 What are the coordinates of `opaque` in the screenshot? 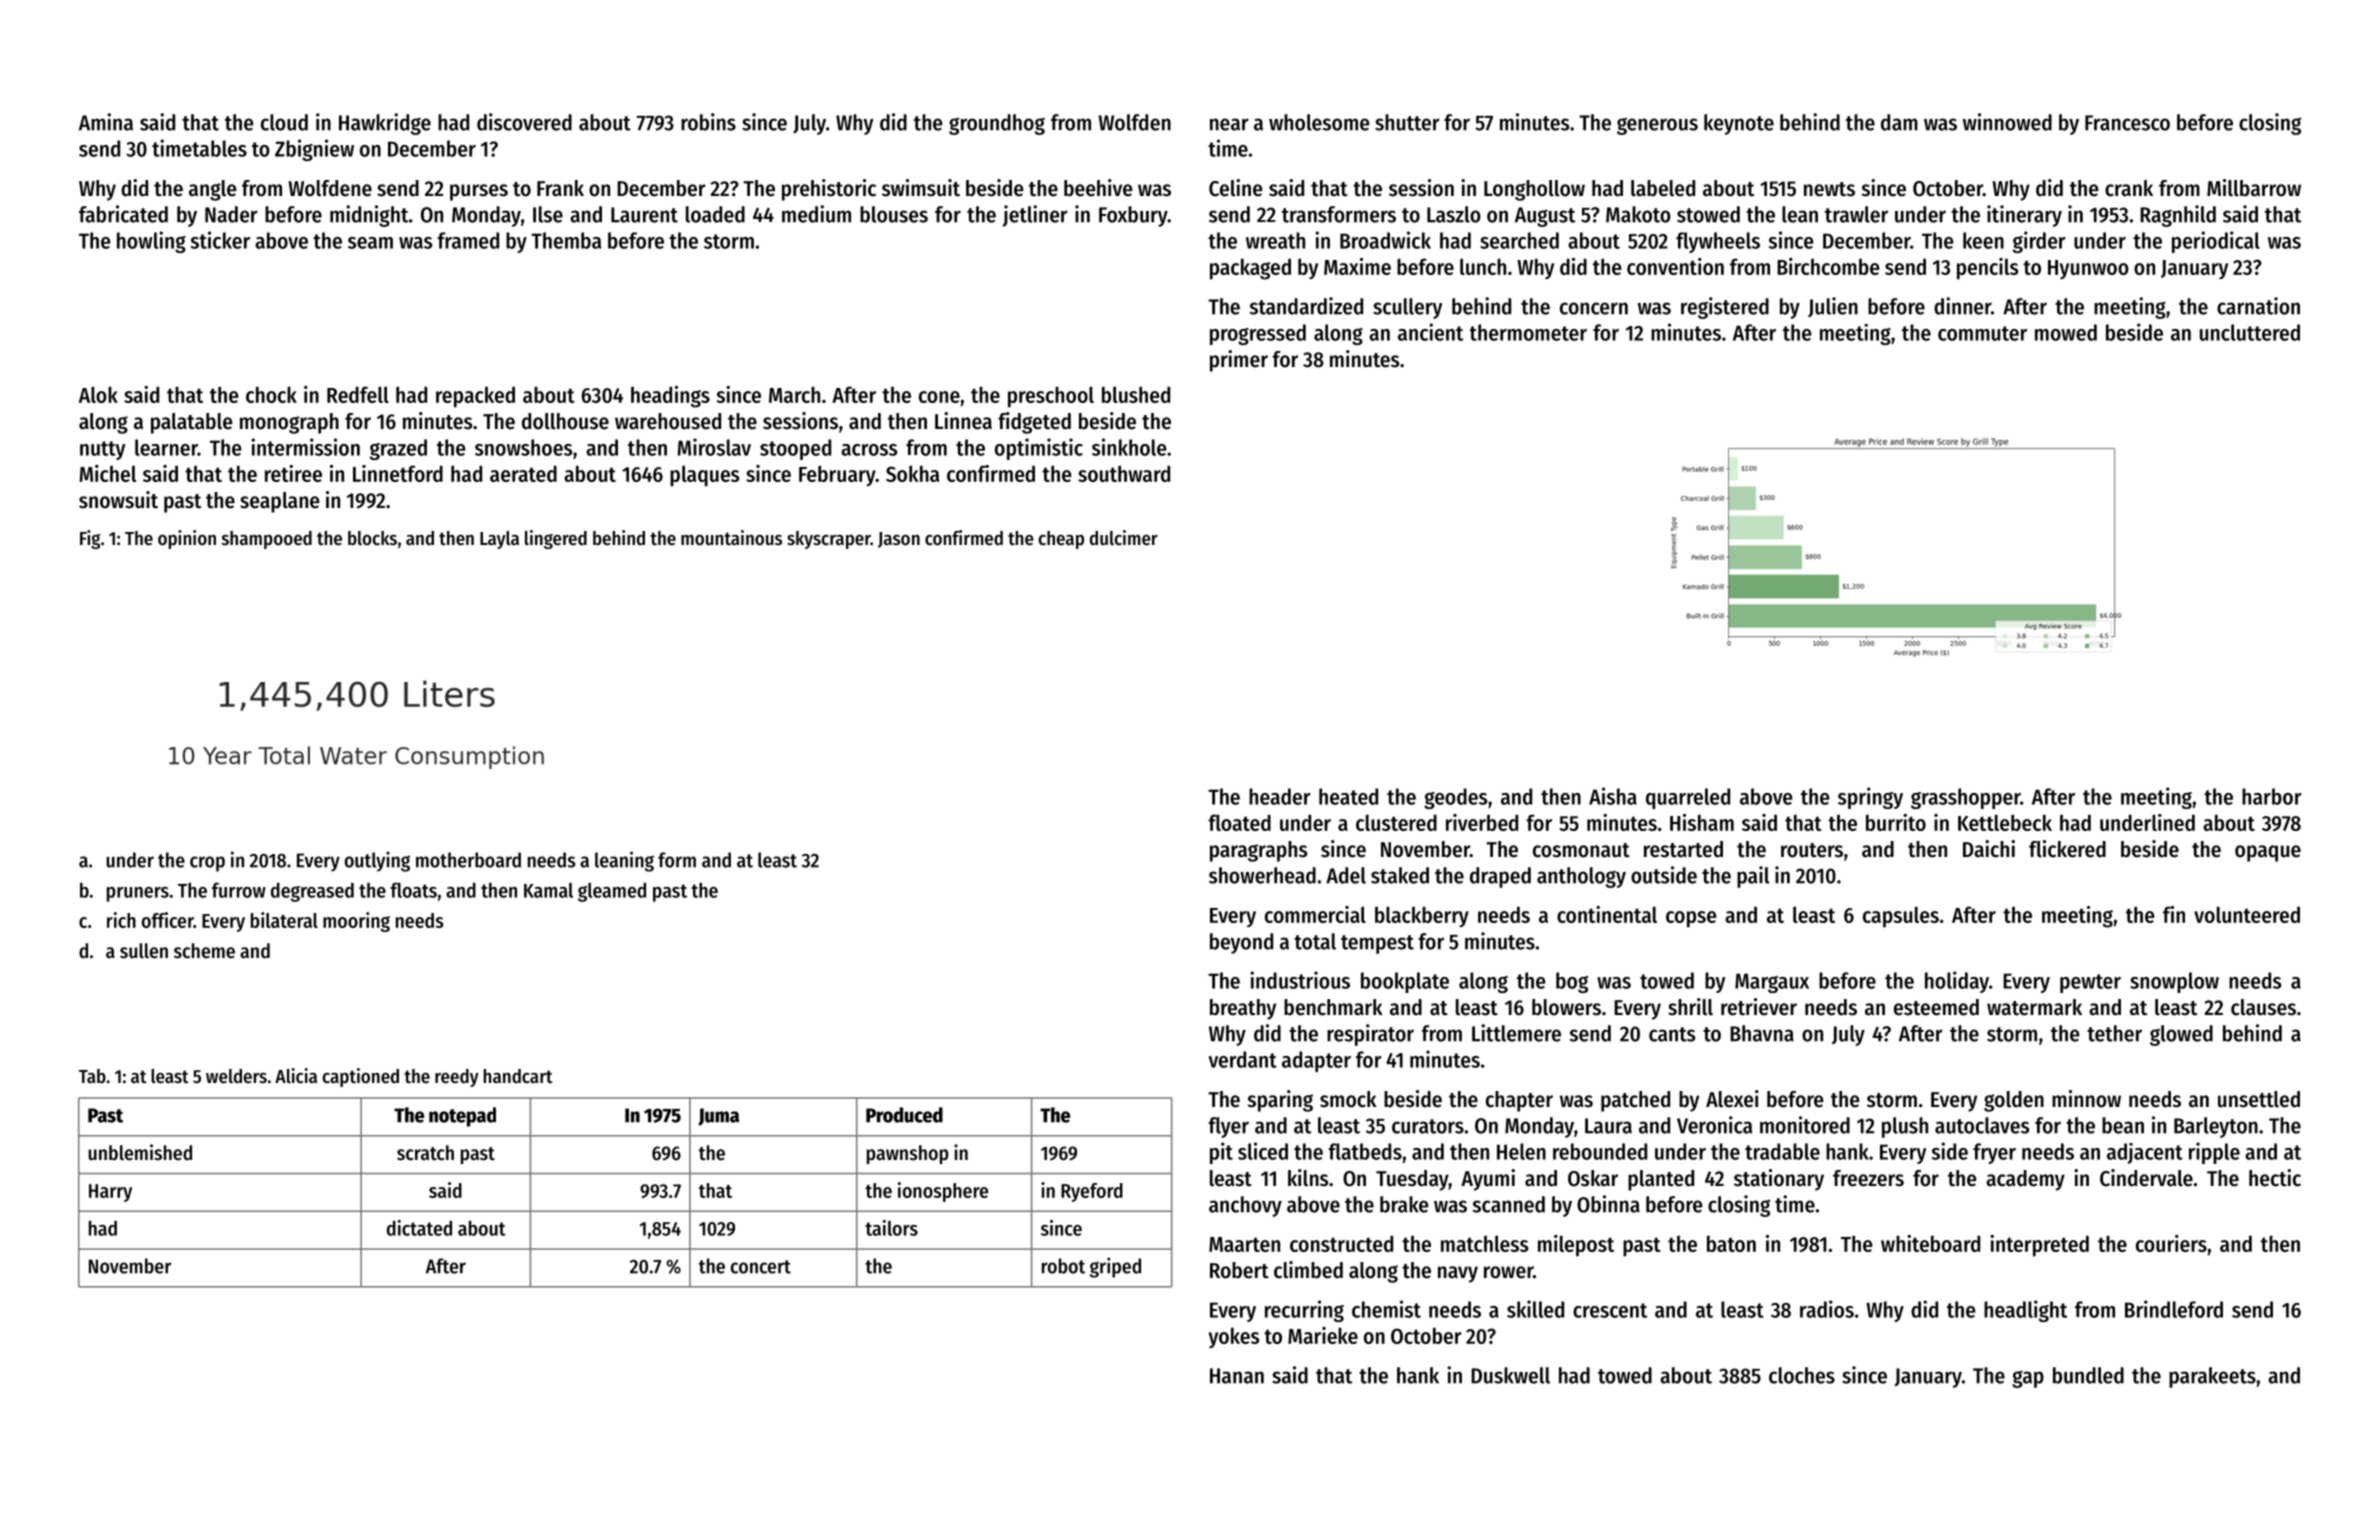 It's located at (2268, 853).
